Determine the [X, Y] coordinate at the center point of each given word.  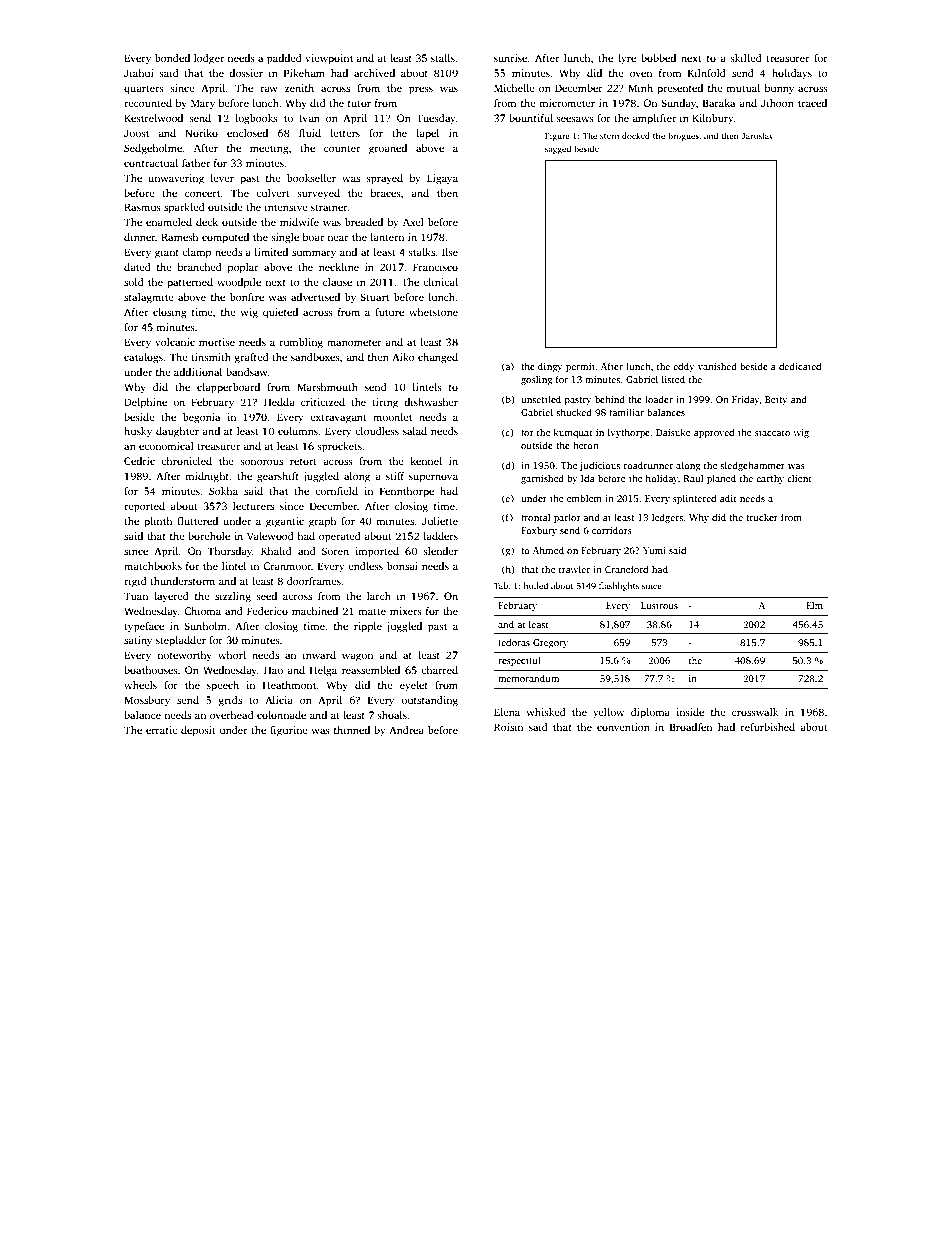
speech [223, 686]
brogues [683, 136]
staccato [772, 433]
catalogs [143, 358]
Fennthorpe [407, 492]
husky [138, 432]
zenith [299, 88]
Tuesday [436, 119]
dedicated [800, 366]
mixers [406, 611]
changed [438, 358]
